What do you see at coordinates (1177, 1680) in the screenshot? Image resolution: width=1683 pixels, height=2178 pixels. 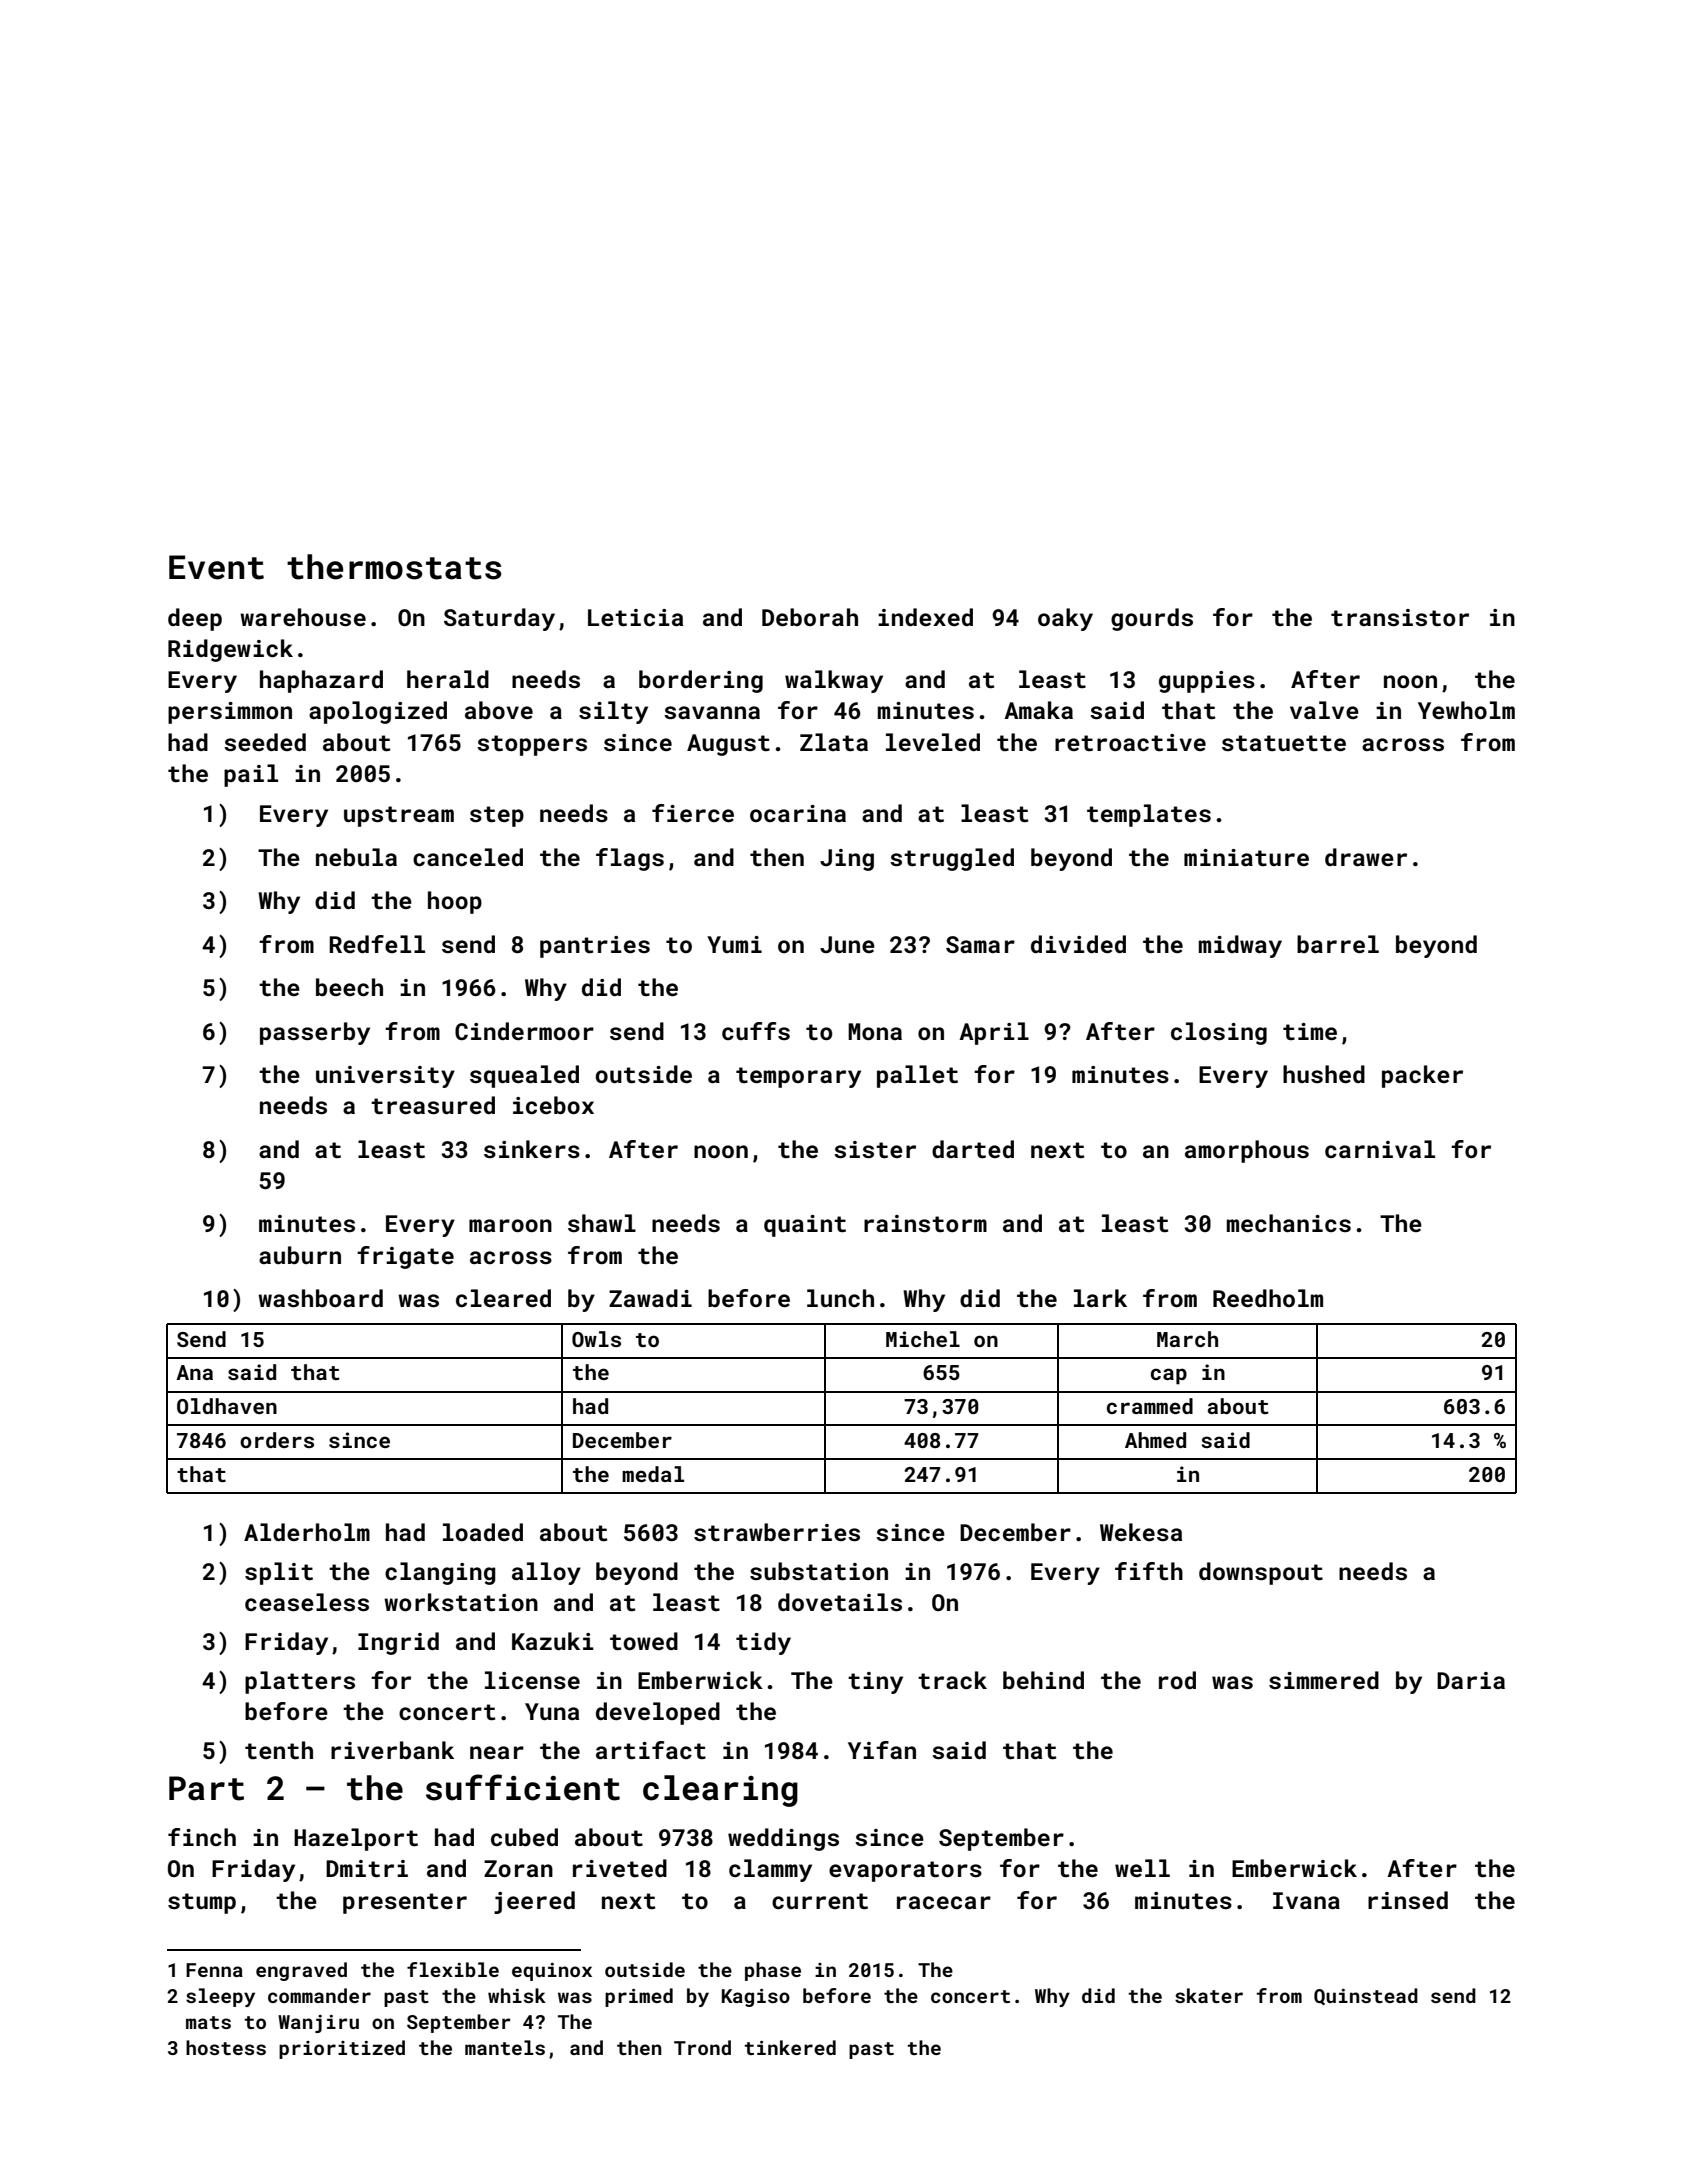 I see `rod` at bounding box center [1177, 1680].
